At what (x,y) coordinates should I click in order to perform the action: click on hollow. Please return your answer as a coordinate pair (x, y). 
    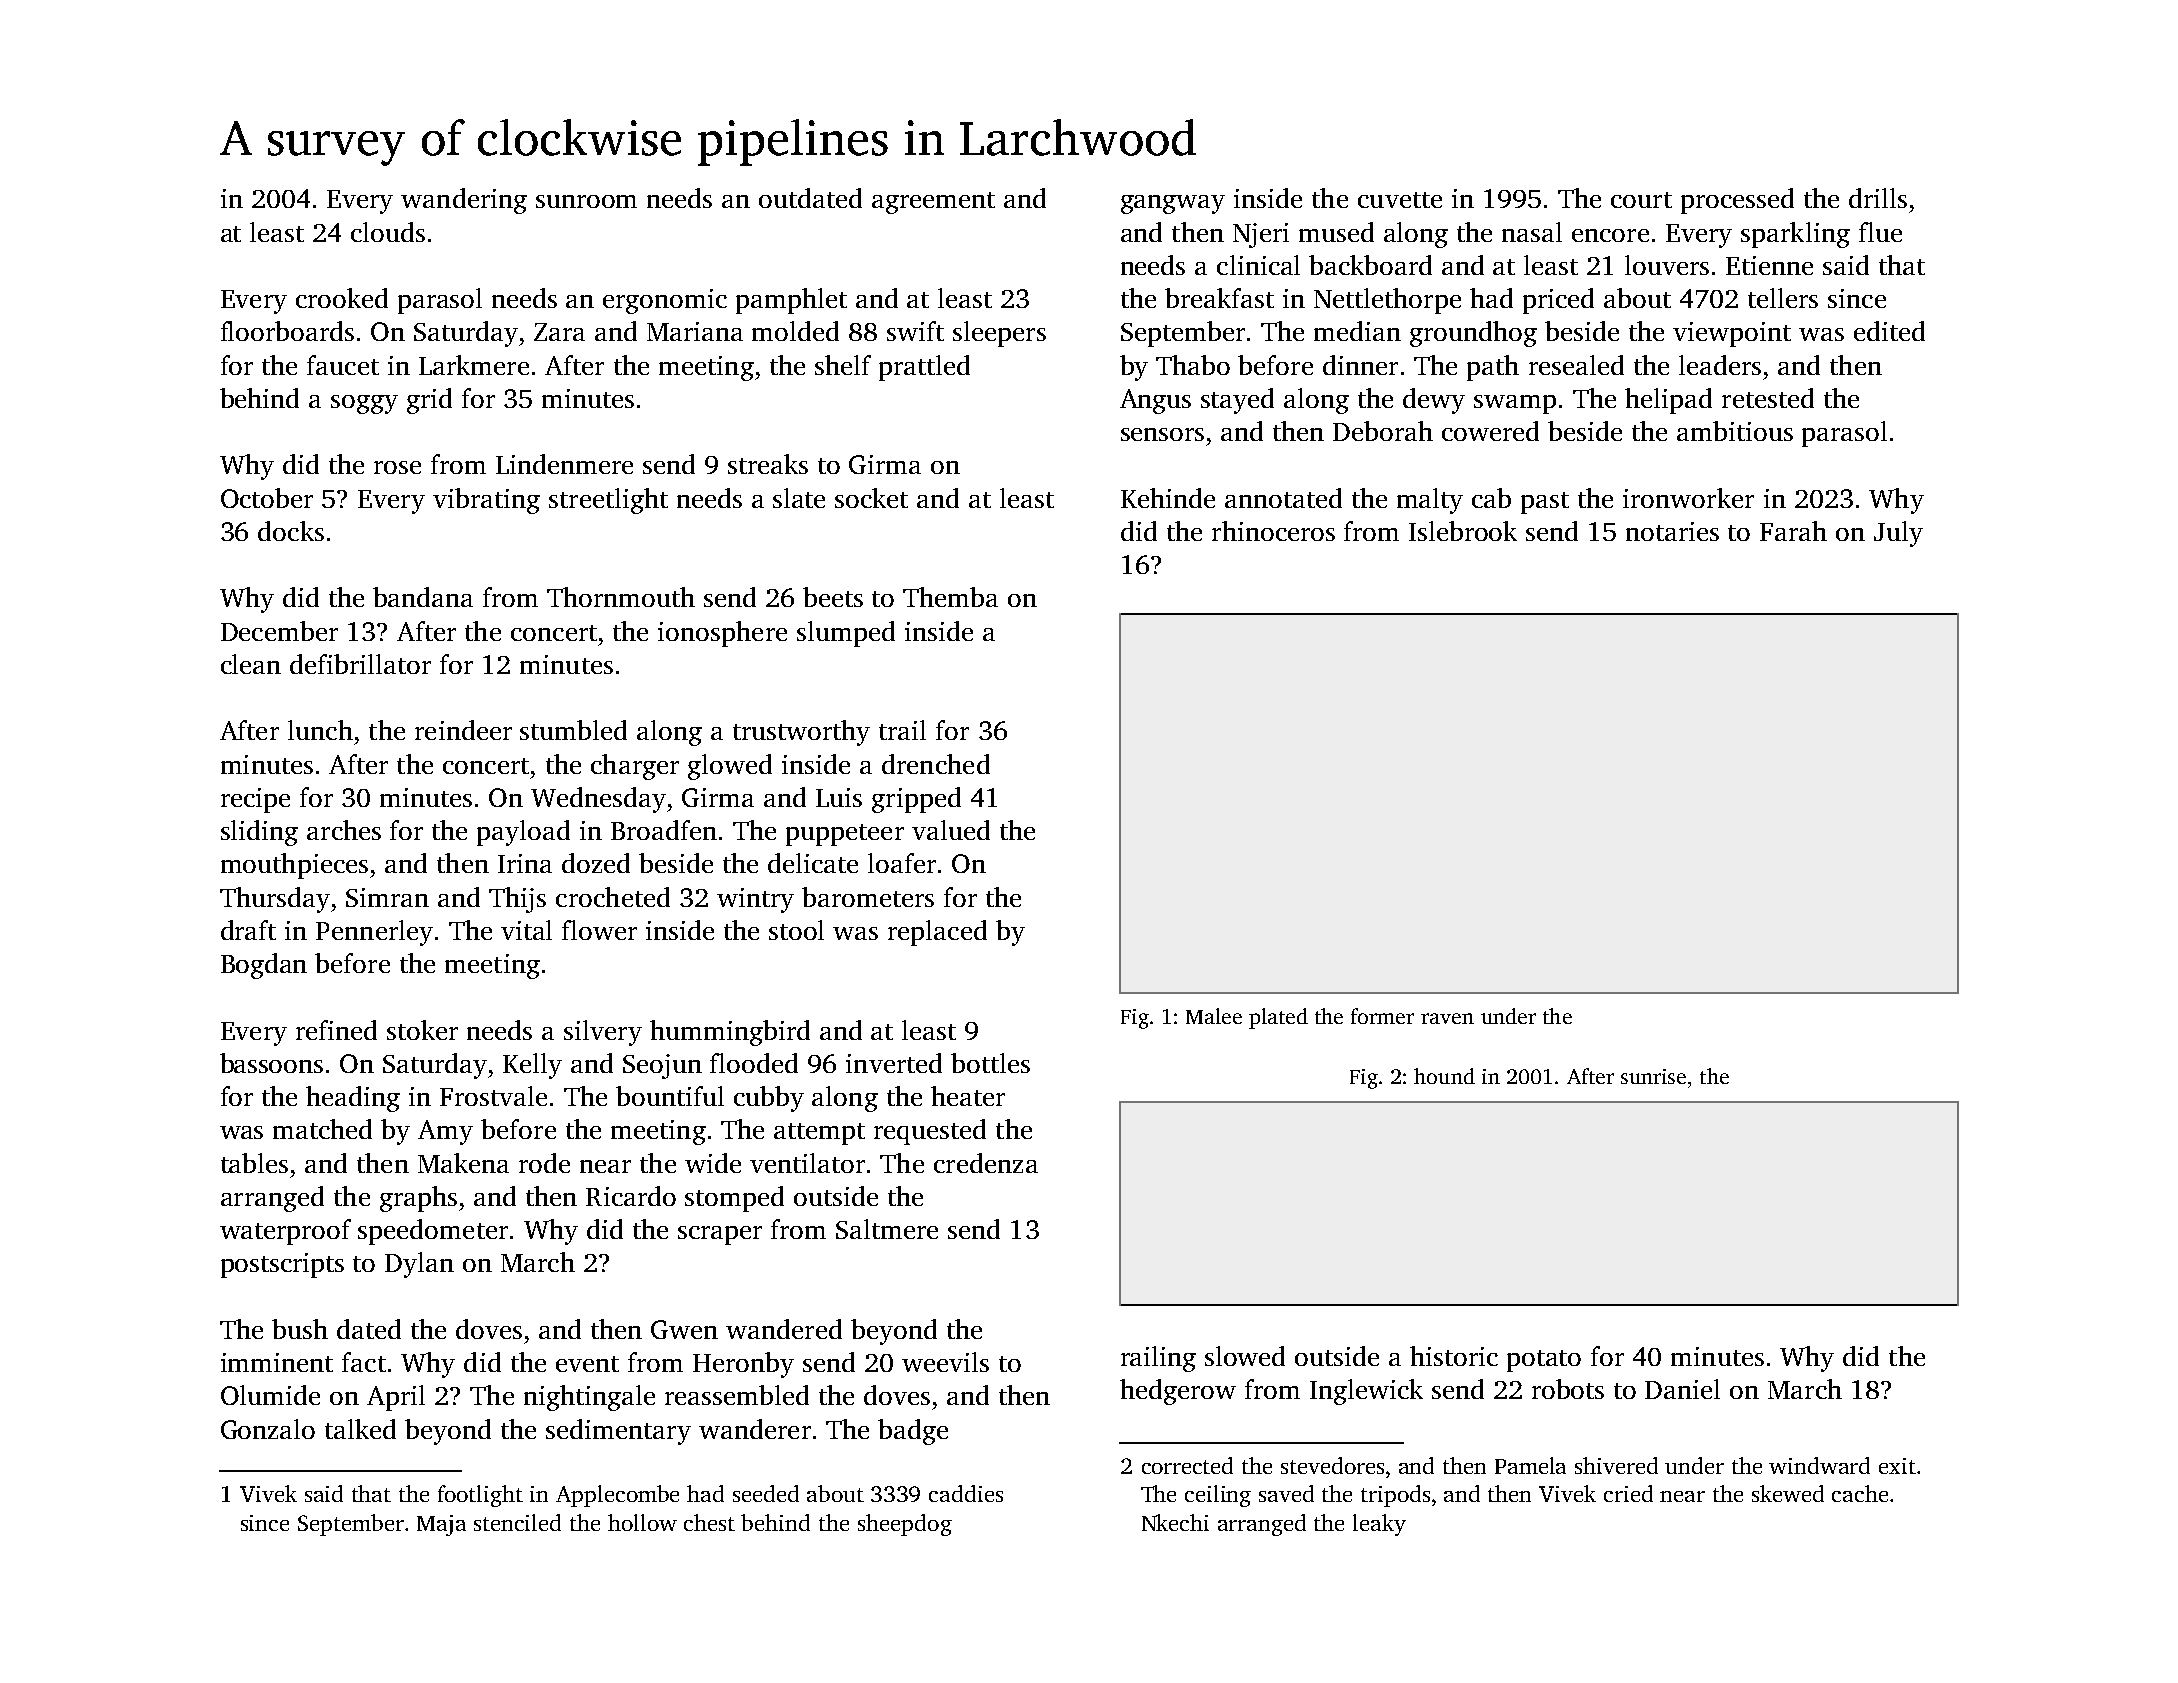
    Looking at the image, I should click on (642, 1522).
